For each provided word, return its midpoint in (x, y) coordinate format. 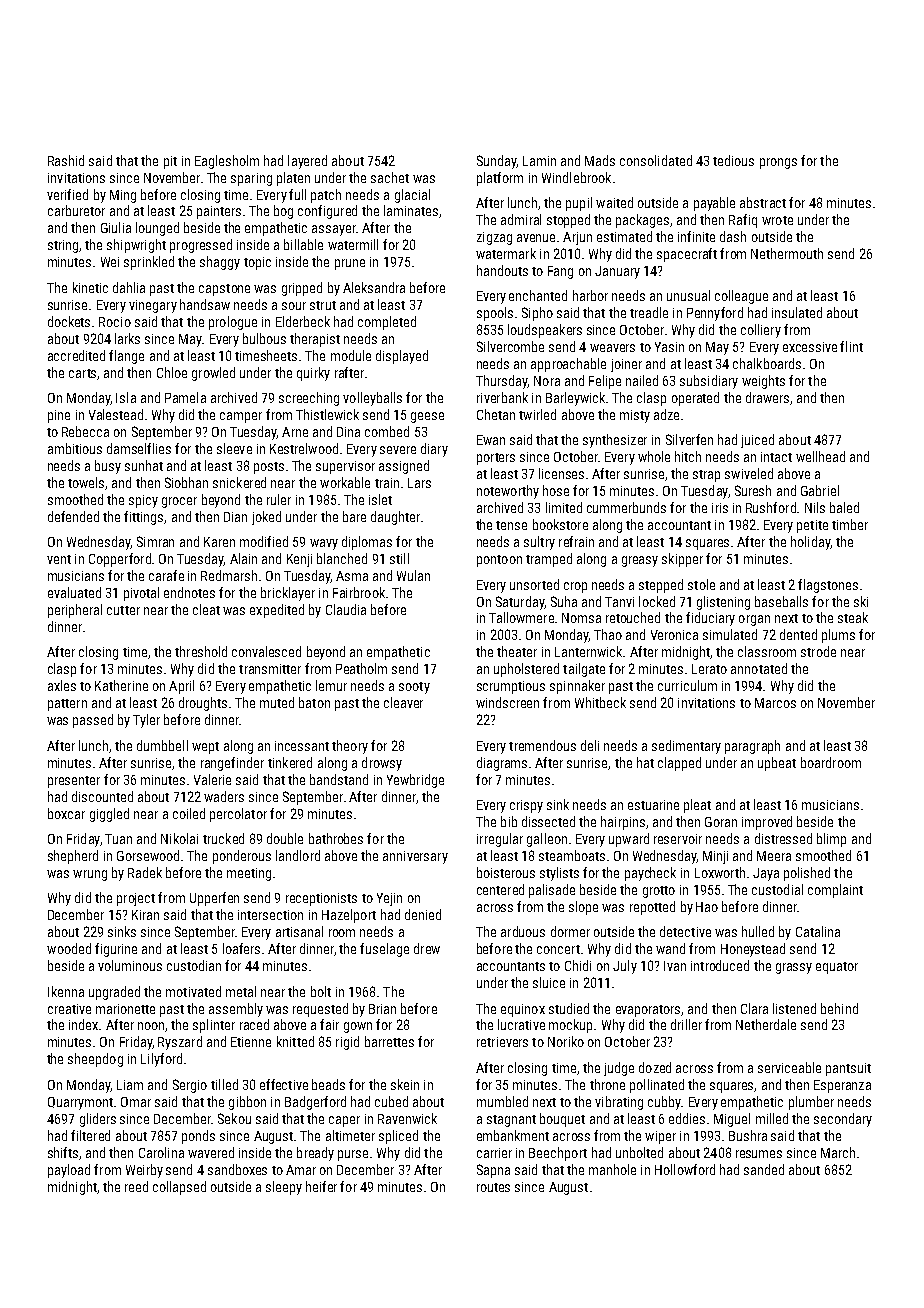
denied (423, 914)
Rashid (66, 160)
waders (224, 796)
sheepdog (95, 1060)
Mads (600, 160)
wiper (660, 1137)
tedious (733, 160)
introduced (720, 965)
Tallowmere (521, 617)
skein (405, 1084)
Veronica (674, 635)
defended (73, 516)
